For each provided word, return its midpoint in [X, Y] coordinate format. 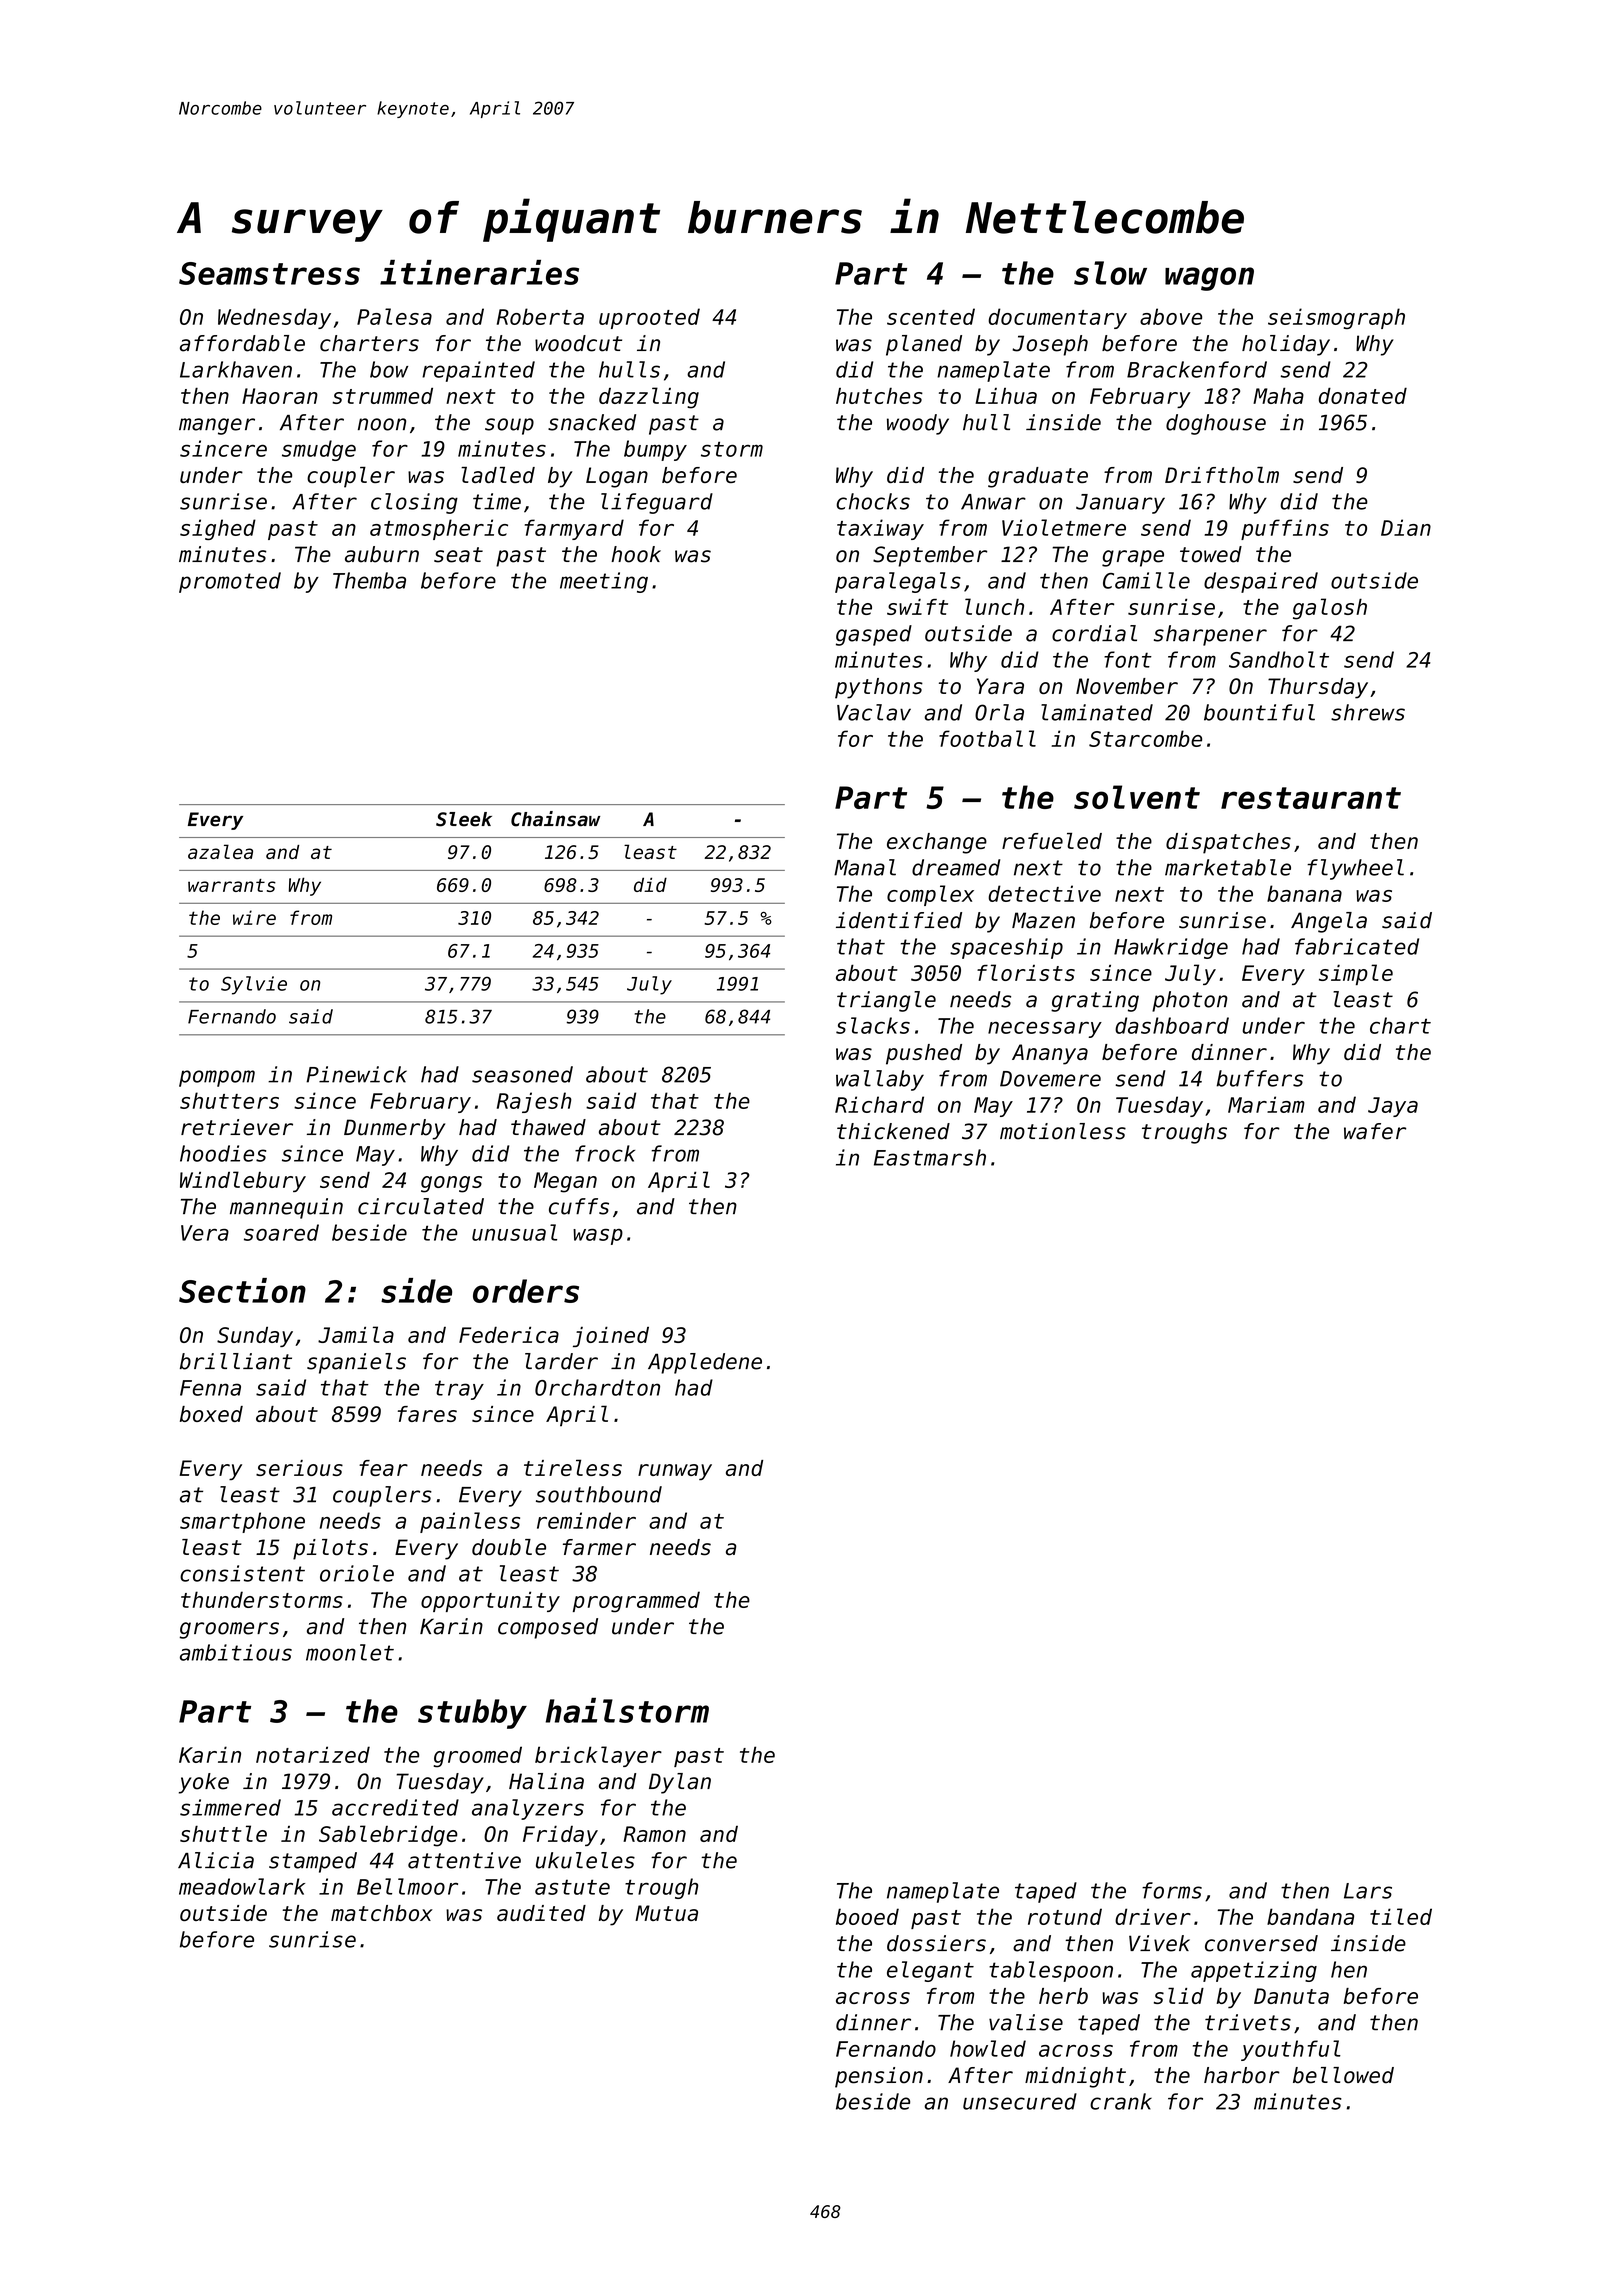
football [987, 738]
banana [1304, 893]
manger [217, 426]
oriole [357, 1573]
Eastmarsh [930, 1157]
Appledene [705, 1363]
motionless [1063, 1131]
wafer [1375, 1131]
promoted [230, 582]
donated [1363, 395]
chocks [873, 501]
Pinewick [356, 1074]
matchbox [382, 1913]
